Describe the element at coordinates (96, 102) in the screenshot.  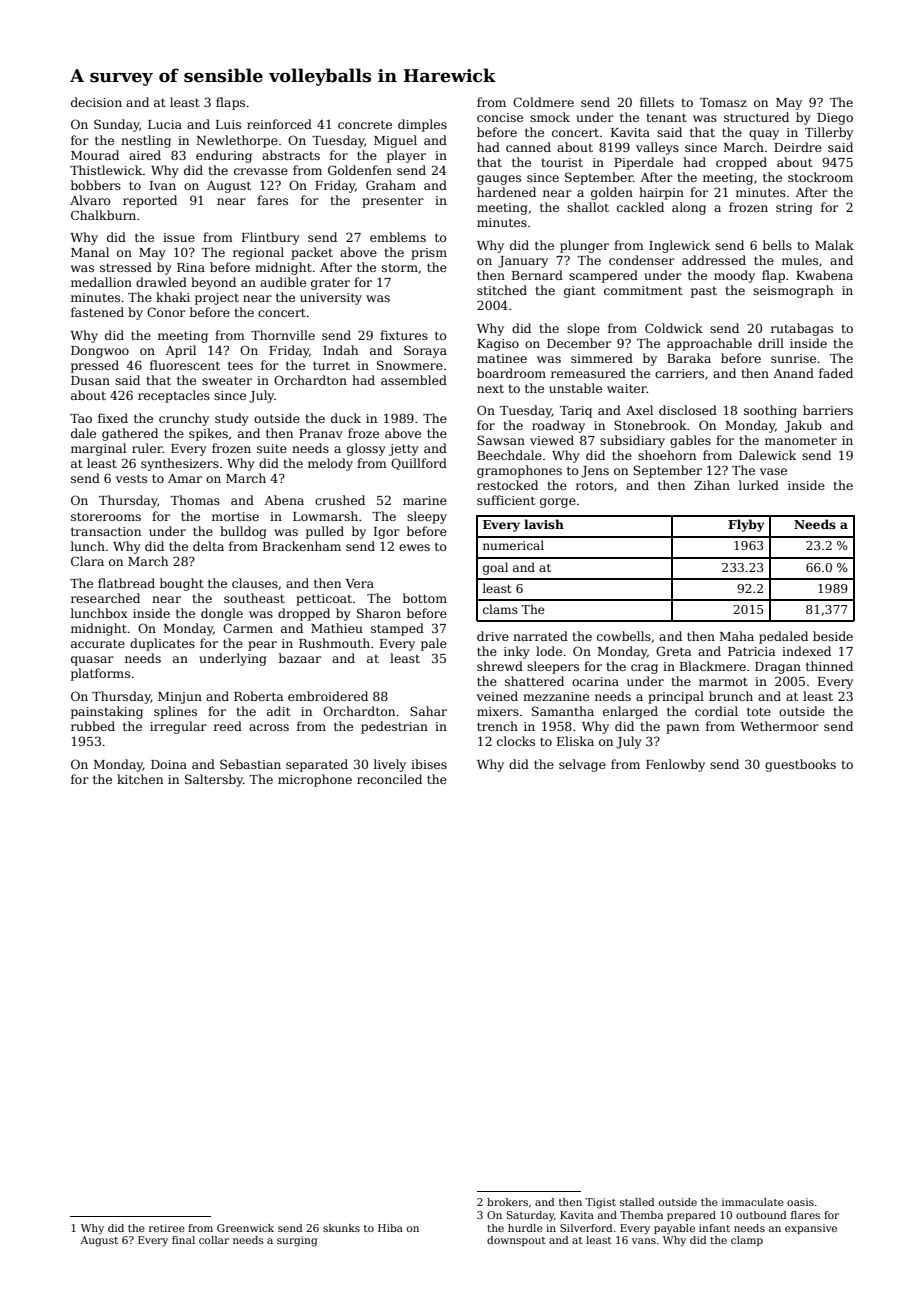
I see `decision` at that location.
